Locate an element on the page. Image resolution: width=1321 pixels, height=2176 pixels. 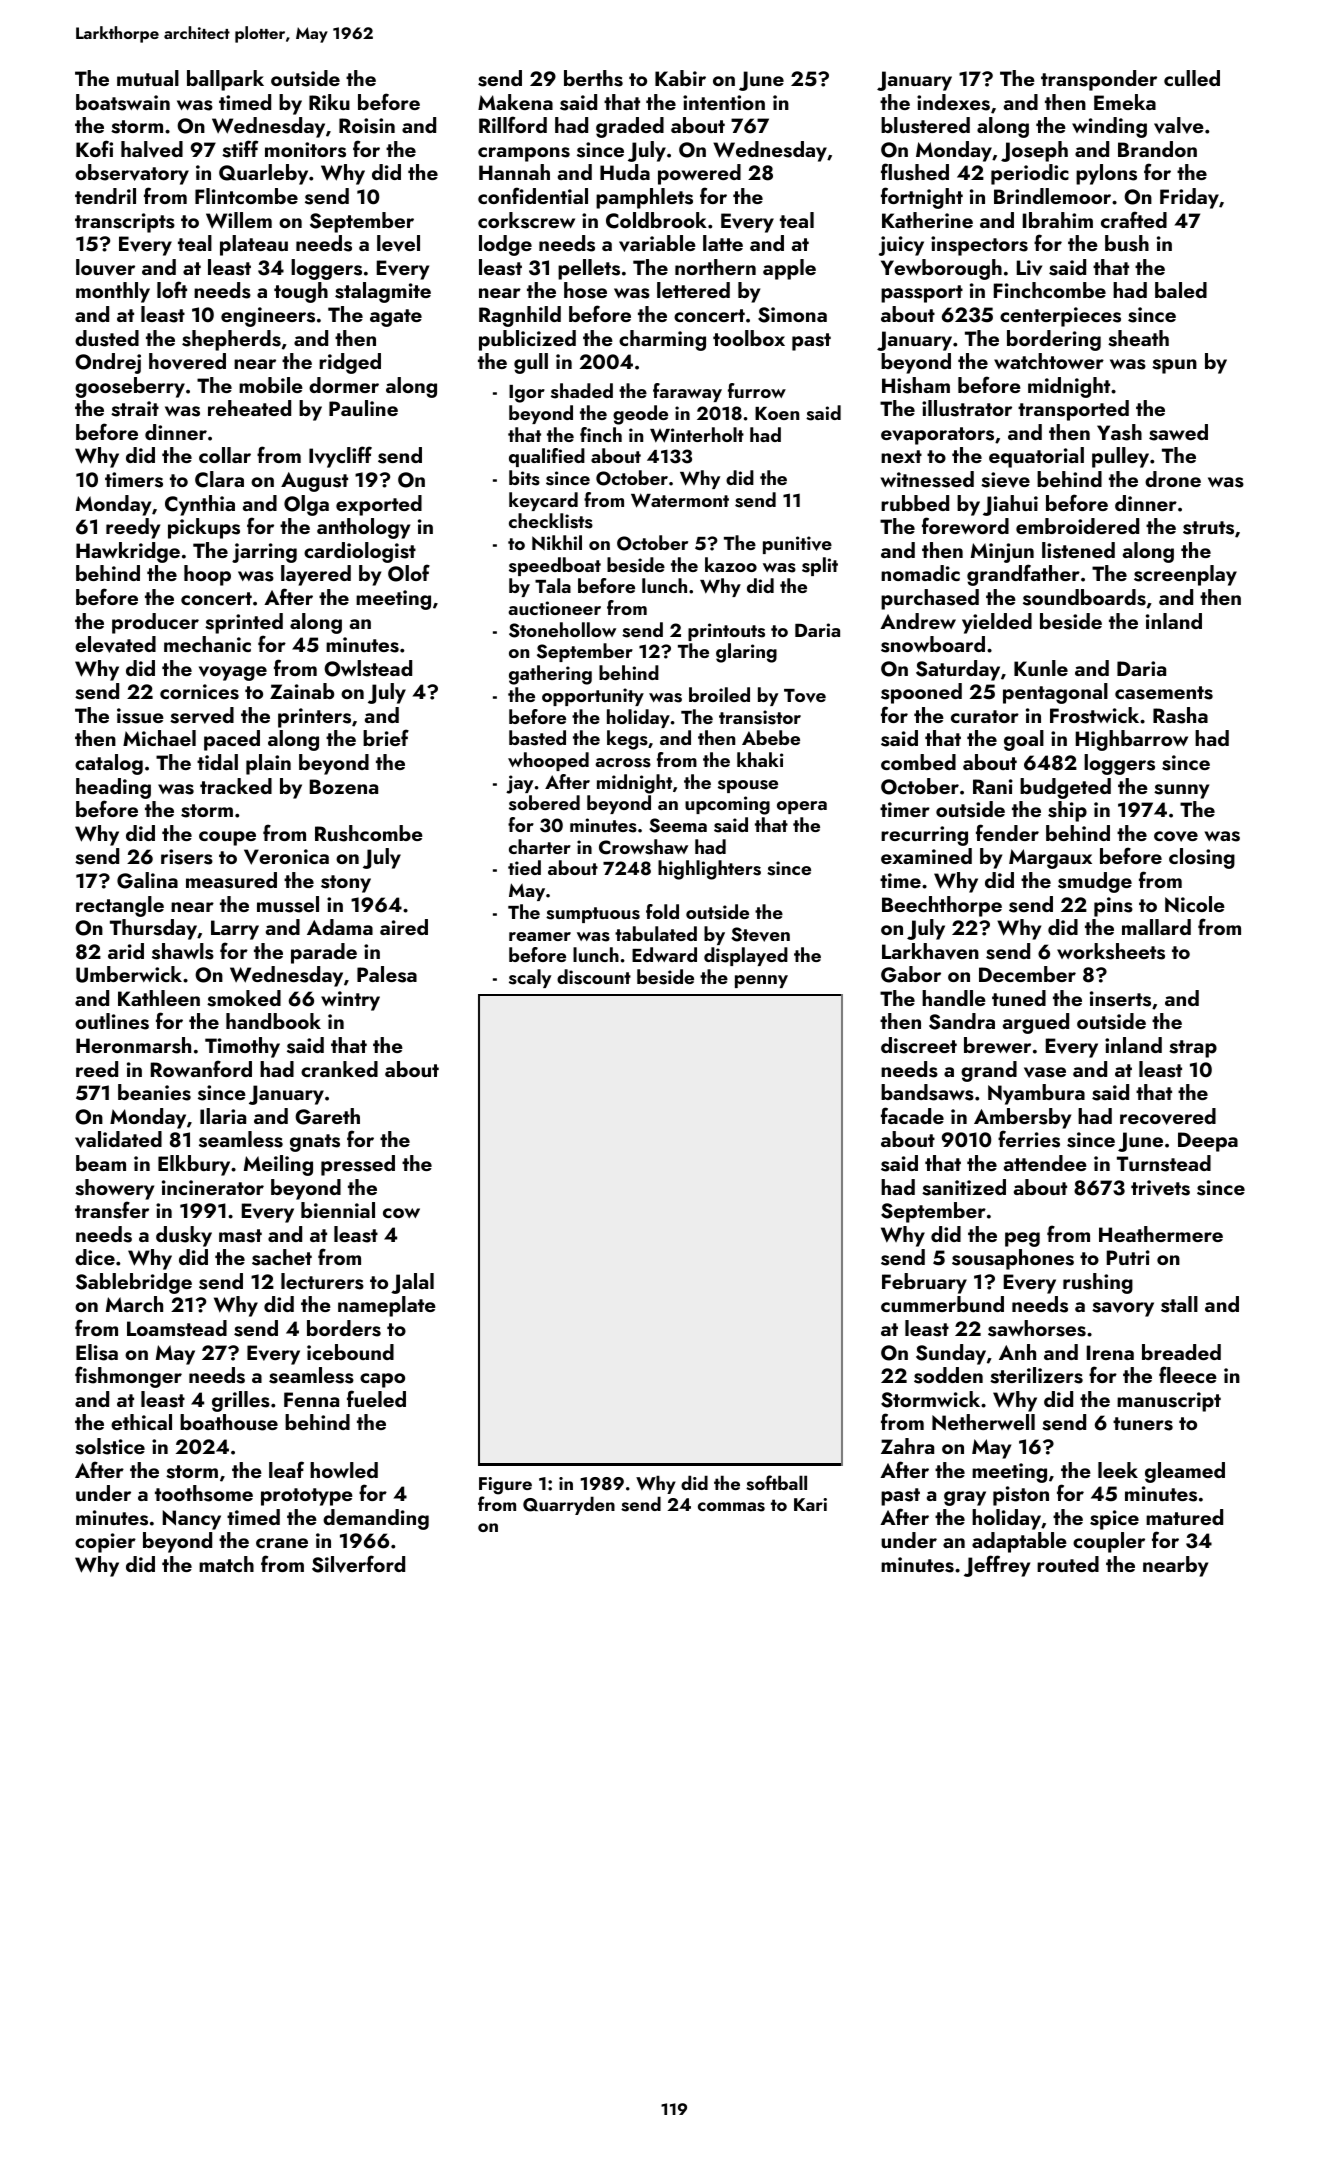
dice is located at coordinates (95, 1257).
